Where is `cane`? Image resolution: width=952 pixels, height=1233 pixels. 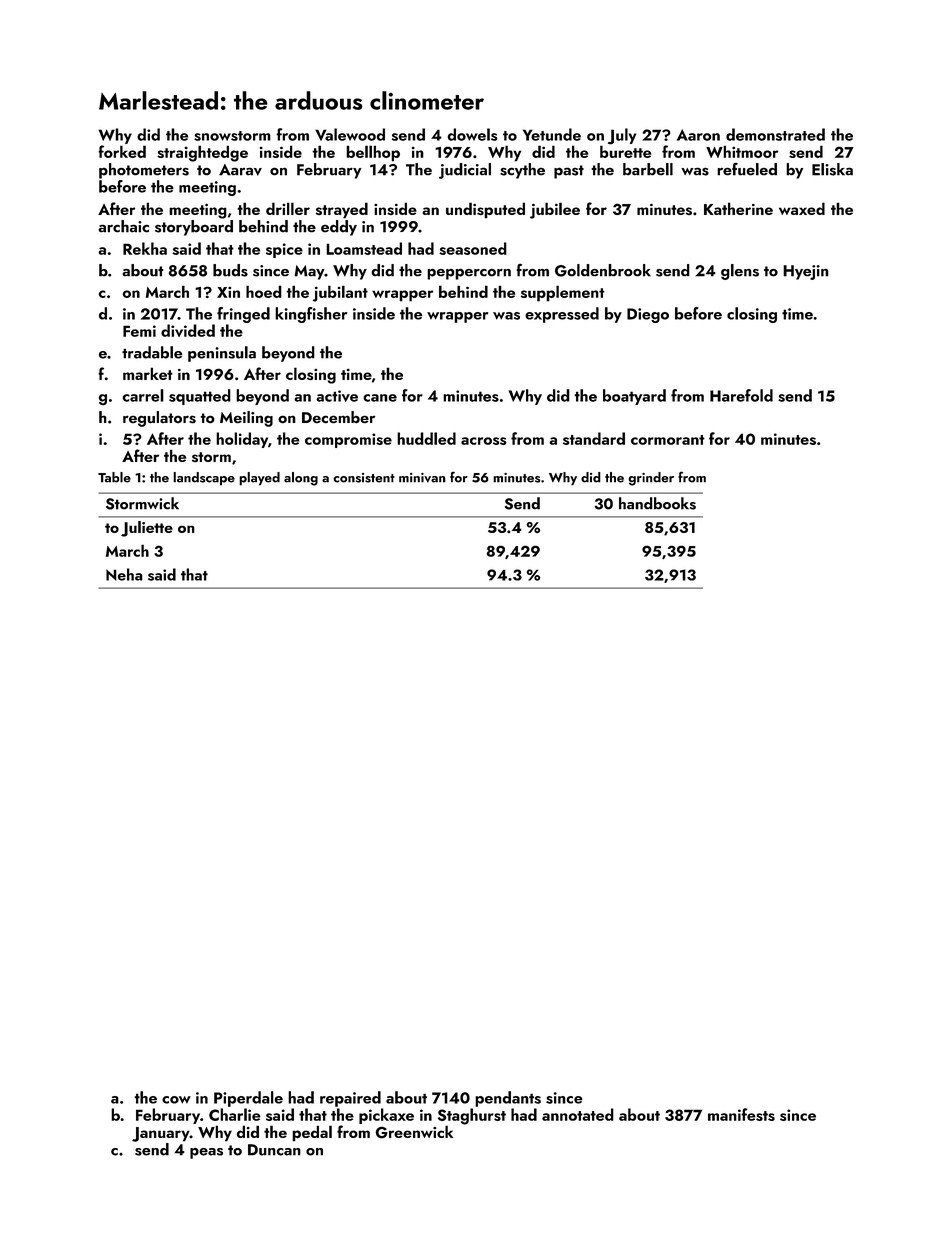 cane is located at coordinates (380, 398).
